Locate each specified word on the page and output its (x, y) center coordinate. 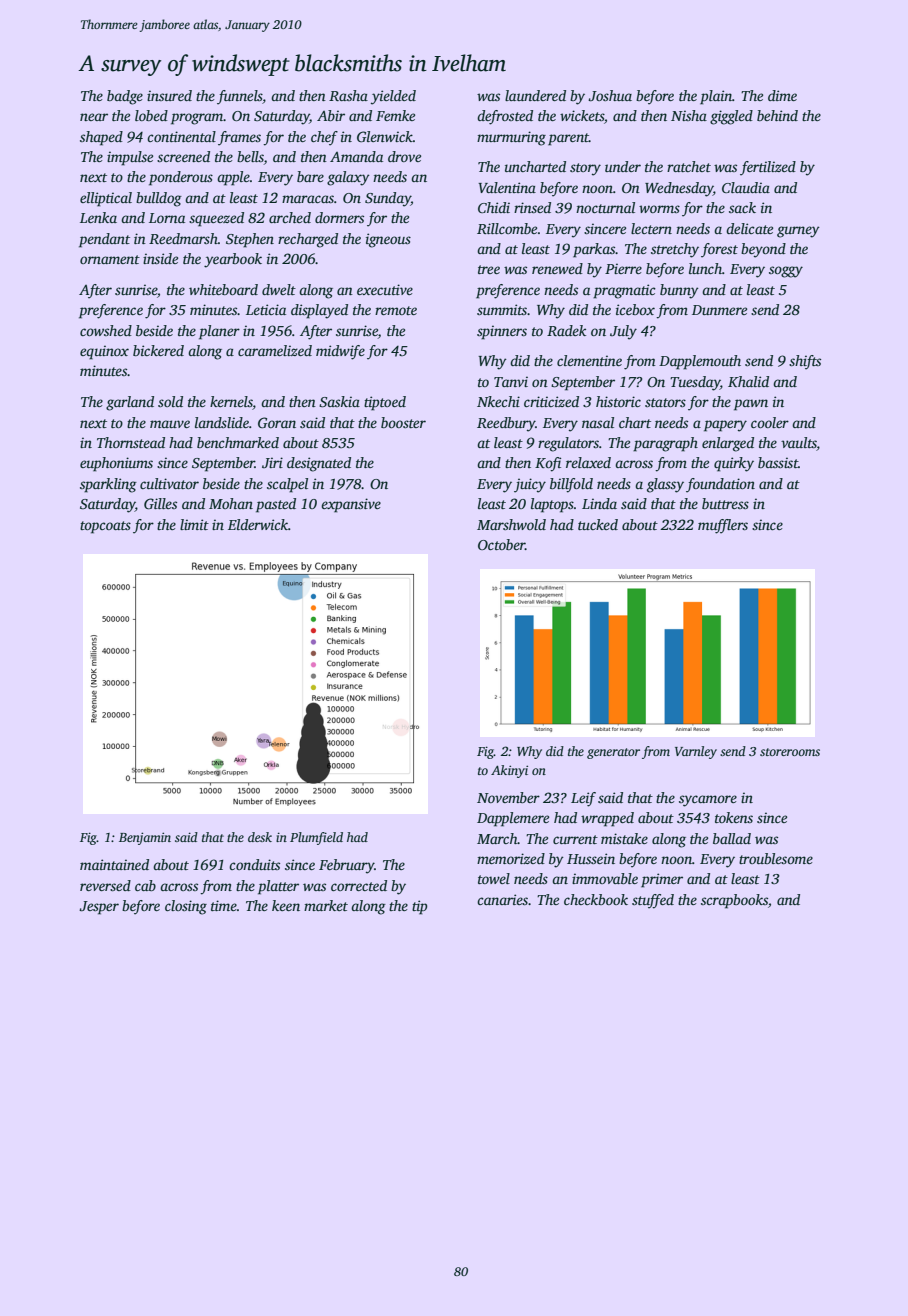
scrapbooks (734, 901)
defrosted (505, 117)
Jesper (99, 908)
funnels (240, 97)
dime (782, 95)
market (326, 905)
